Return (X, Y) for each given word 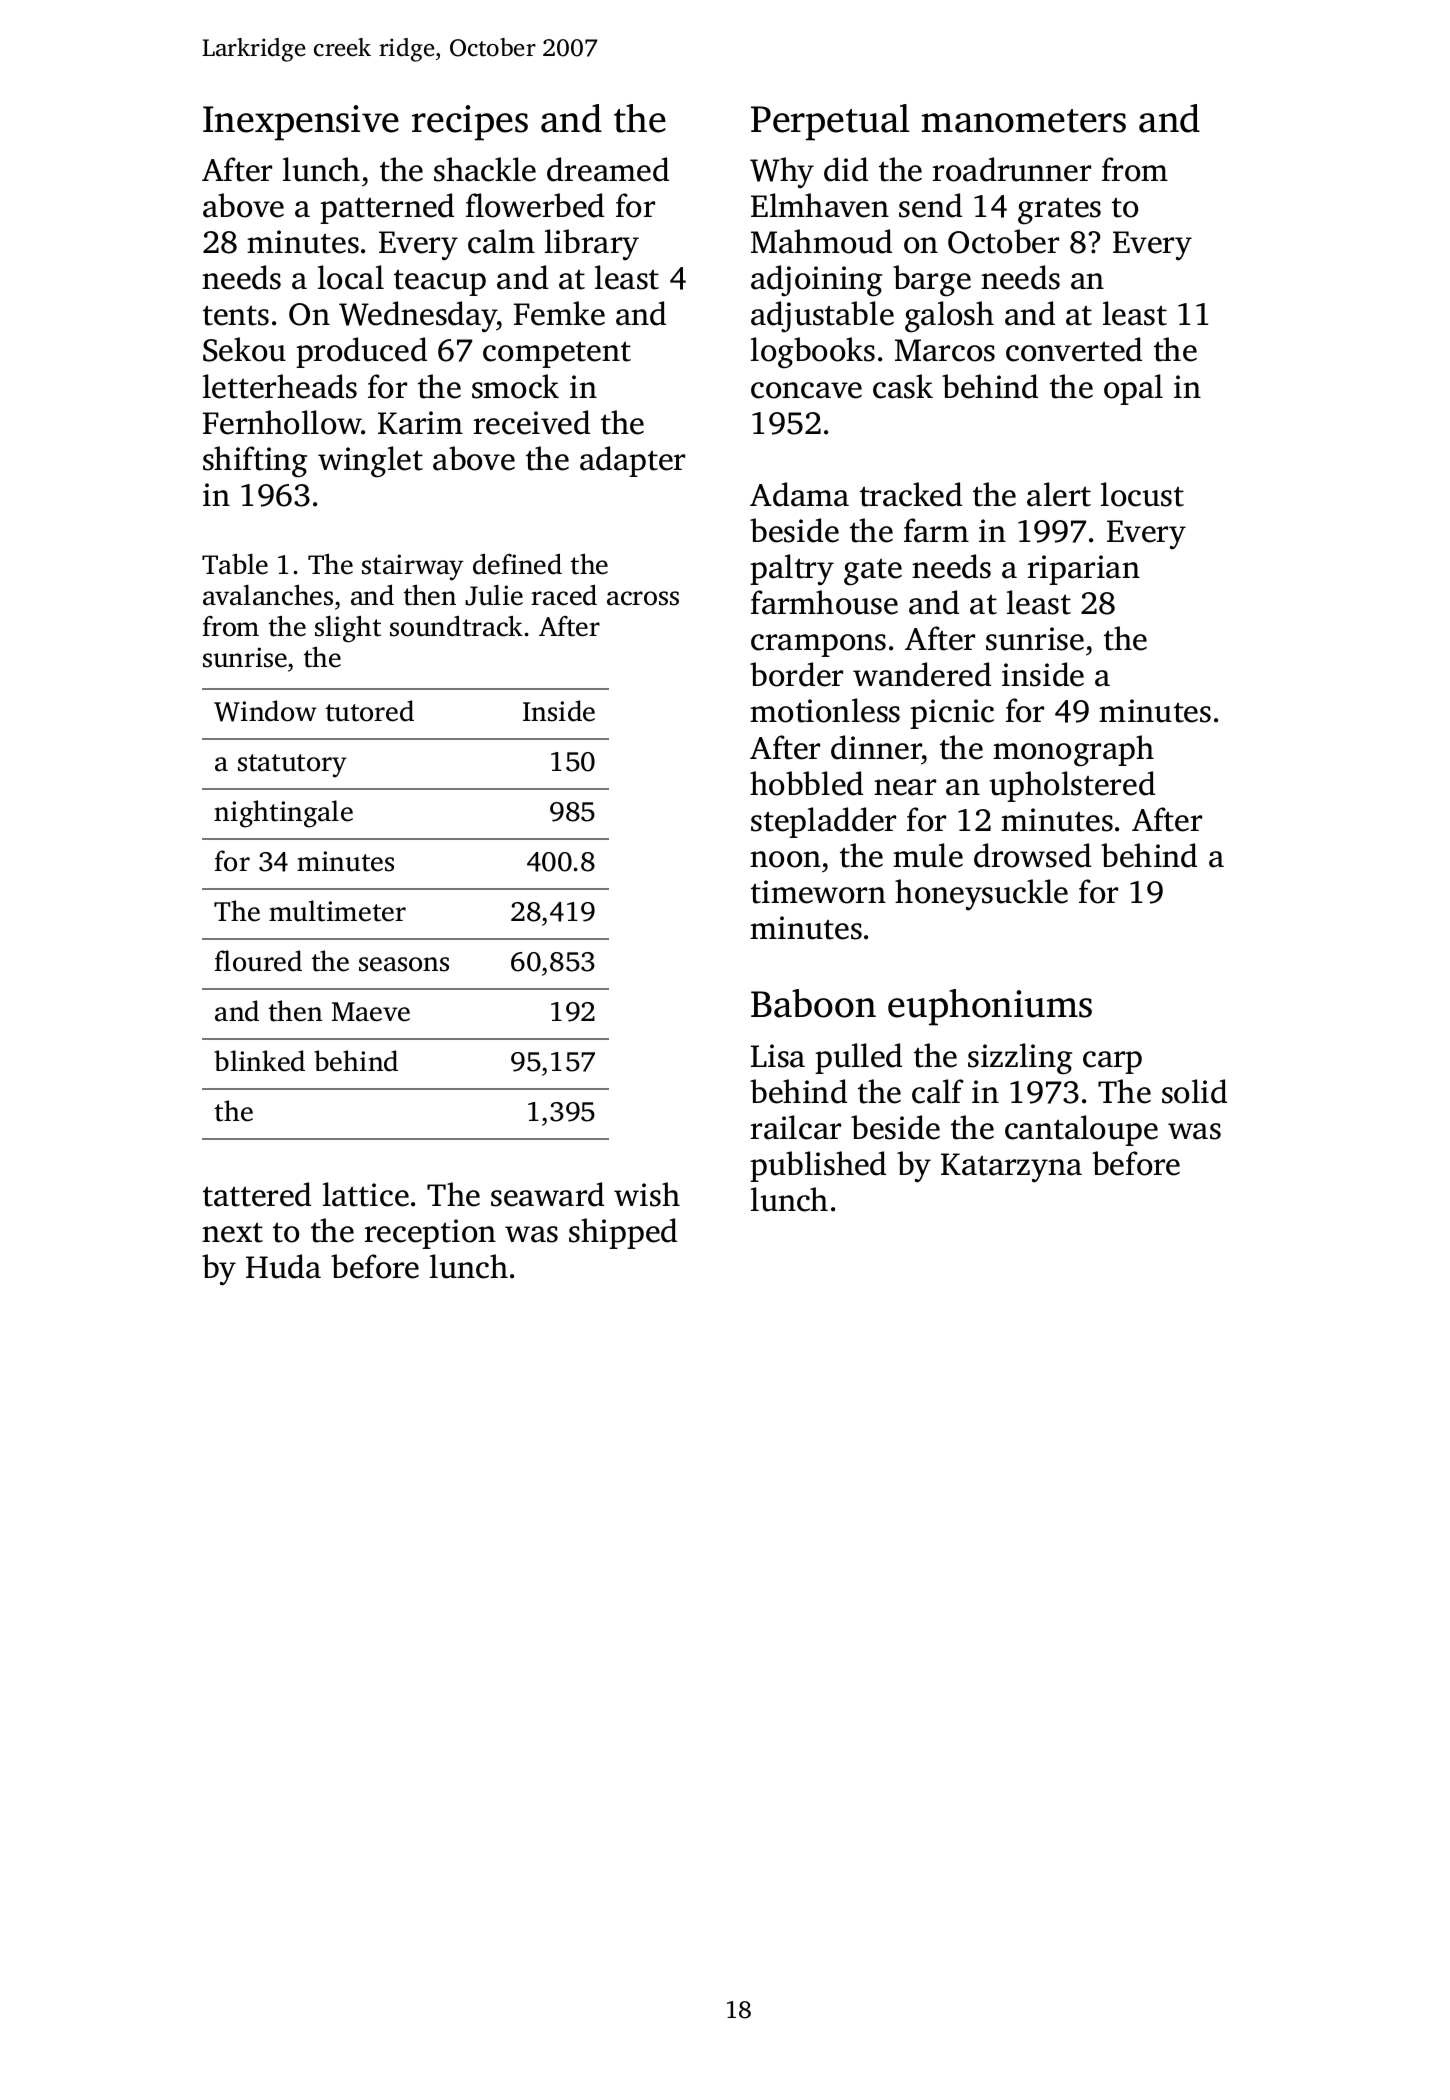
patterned (387, 208)
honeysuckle (981, 895)
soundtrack (456, 626)
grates (1059, 211)
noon (785, 859)
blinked (259, 1061)
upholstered (1072, 786)
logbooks (813, 353)
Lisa (778, 1056)
